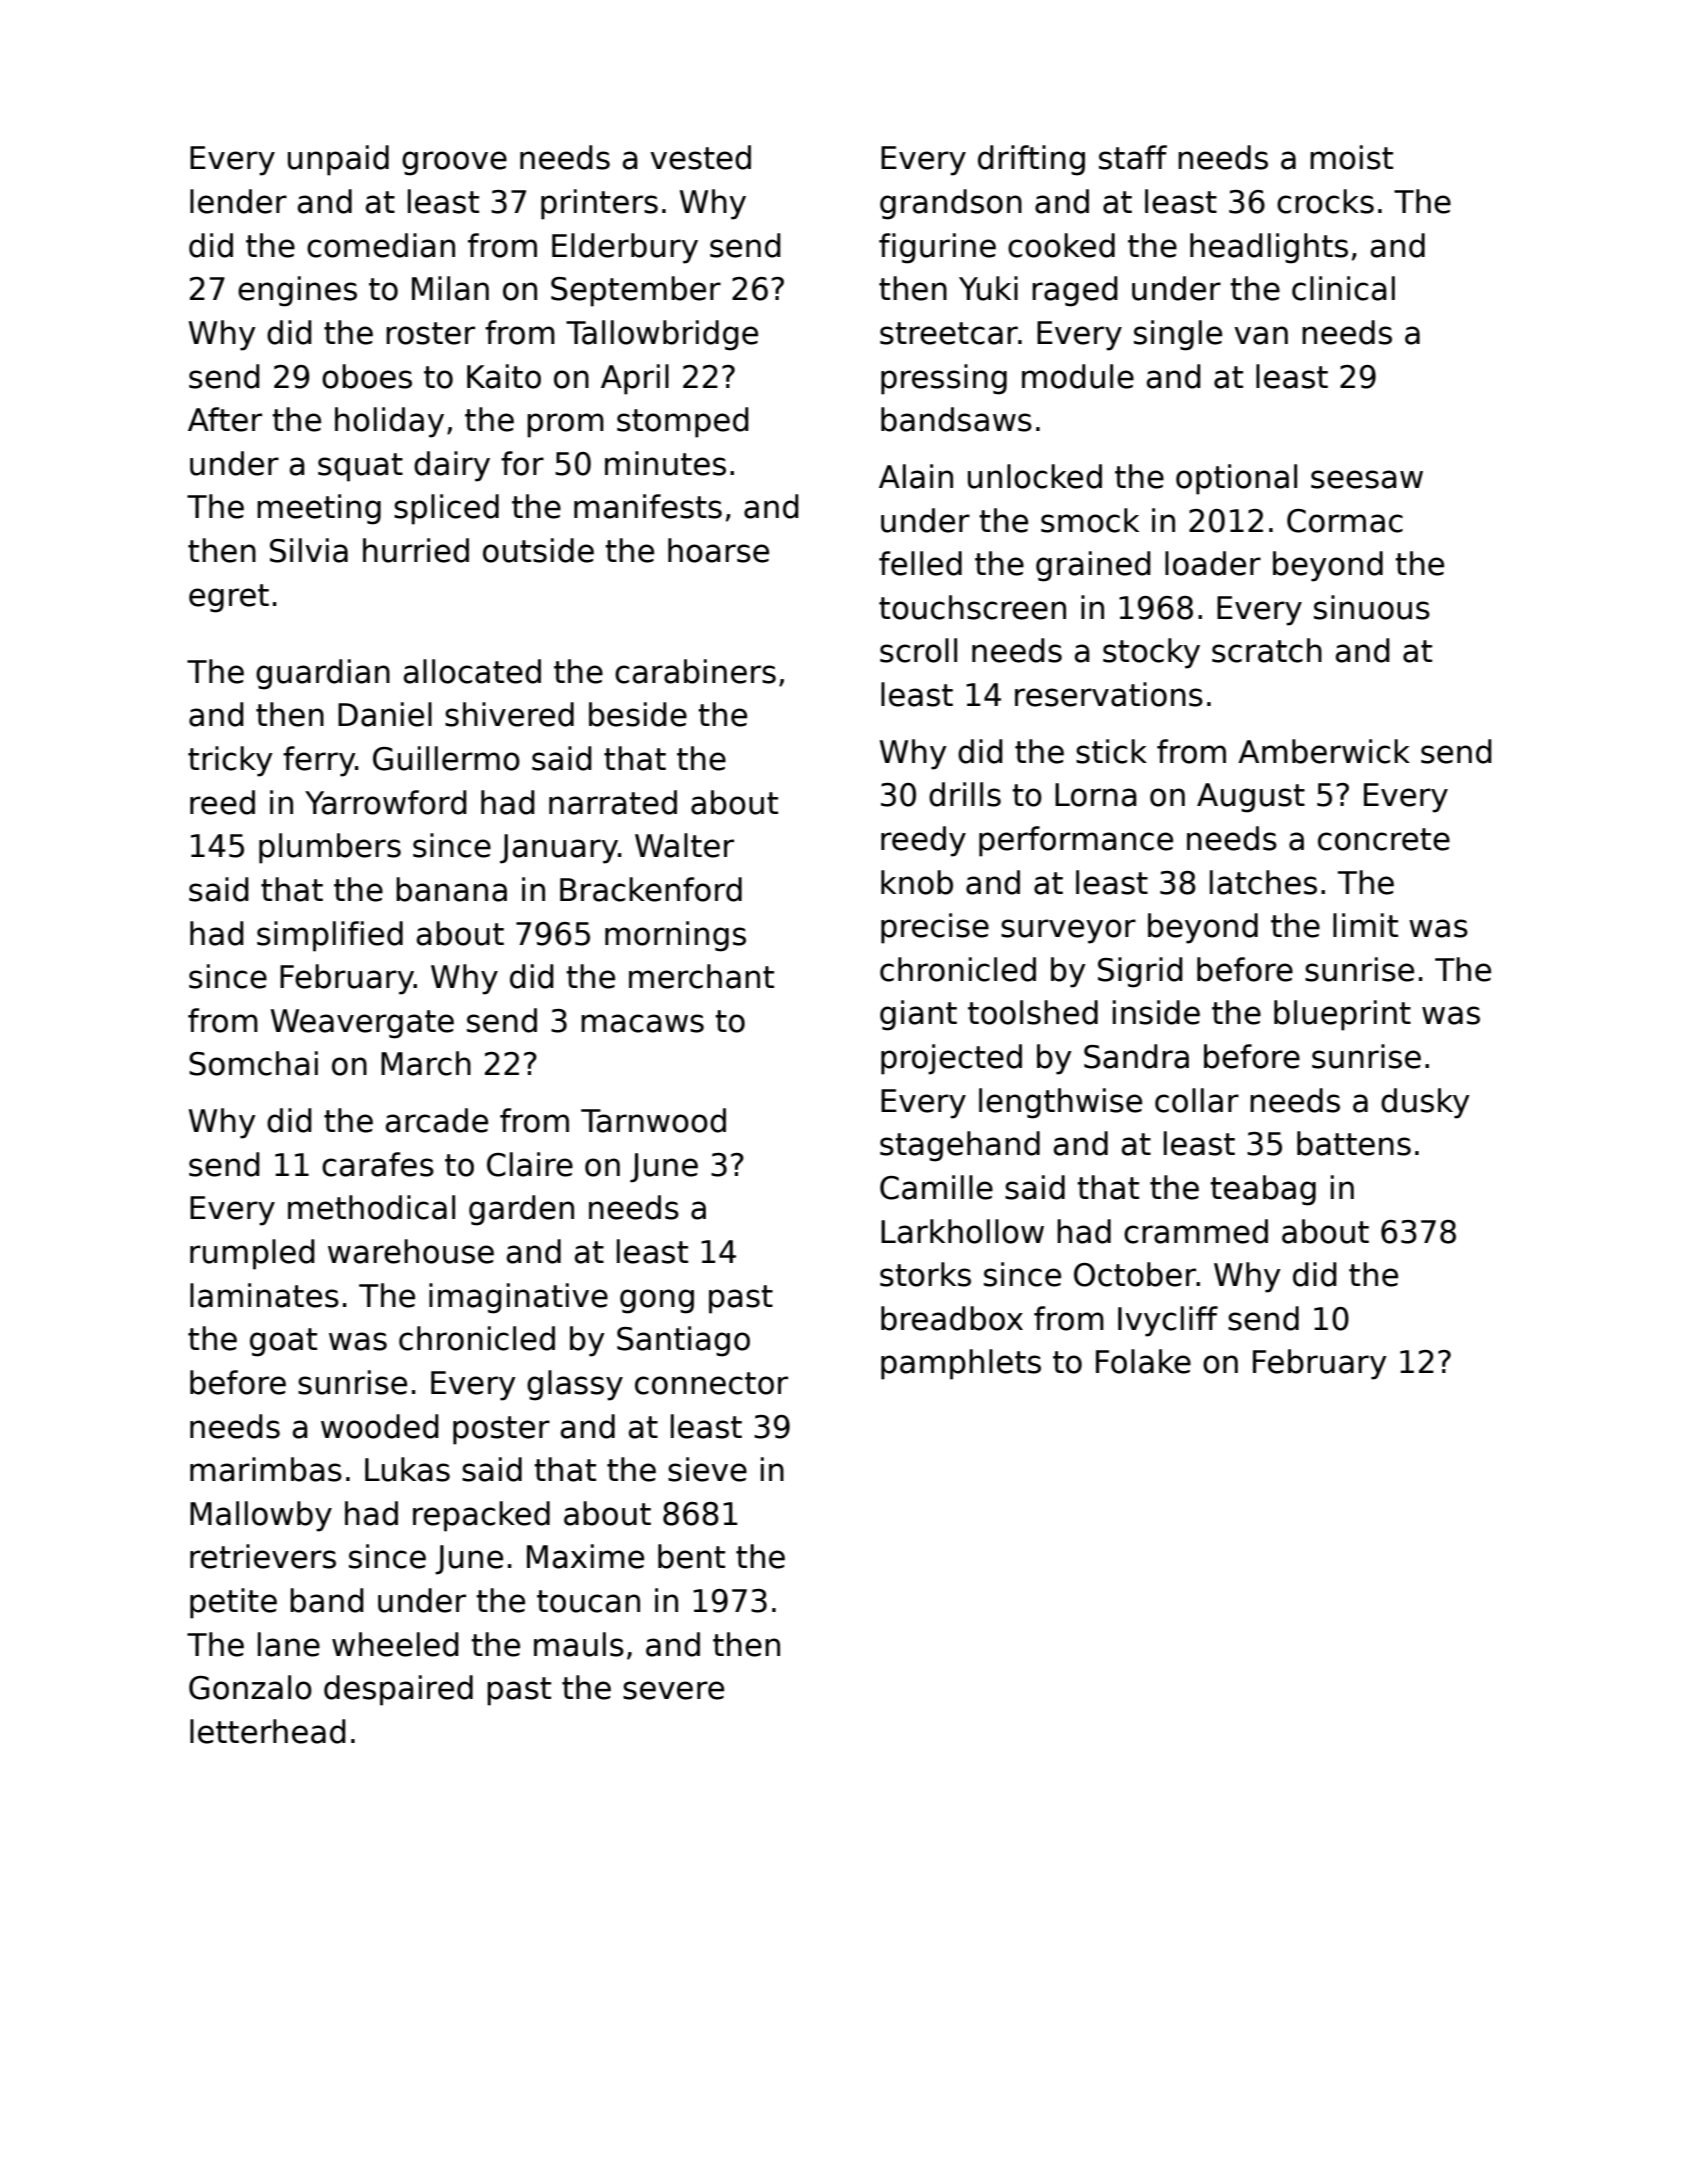  What do you see at coordinates (1031, 160) in the screenshot?
I see `drifting` at bounding box center [1031, 160].
